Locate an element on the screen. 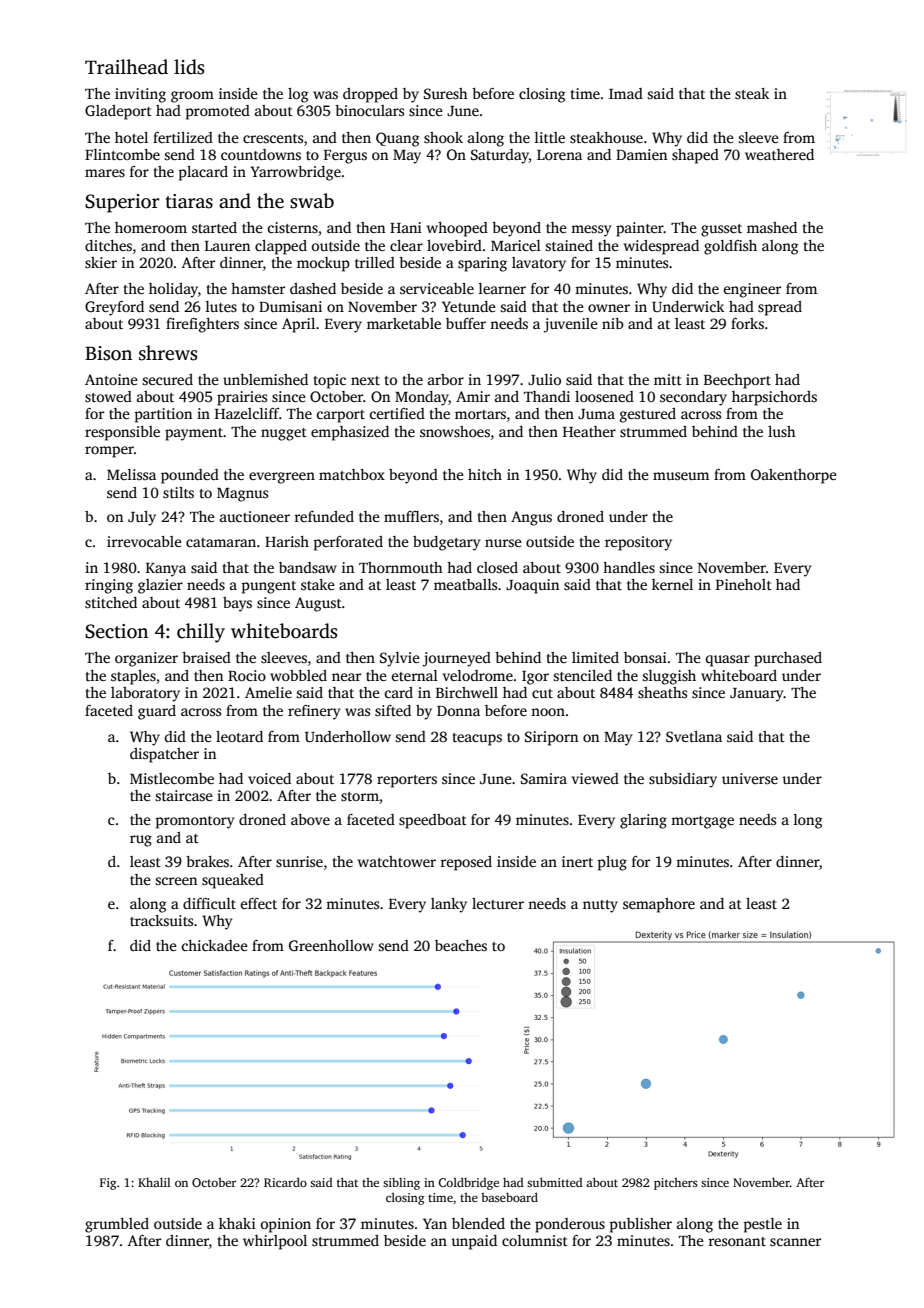 This screenshot has width=924, height=1308. Imad is located at coordinates (626, 93).
